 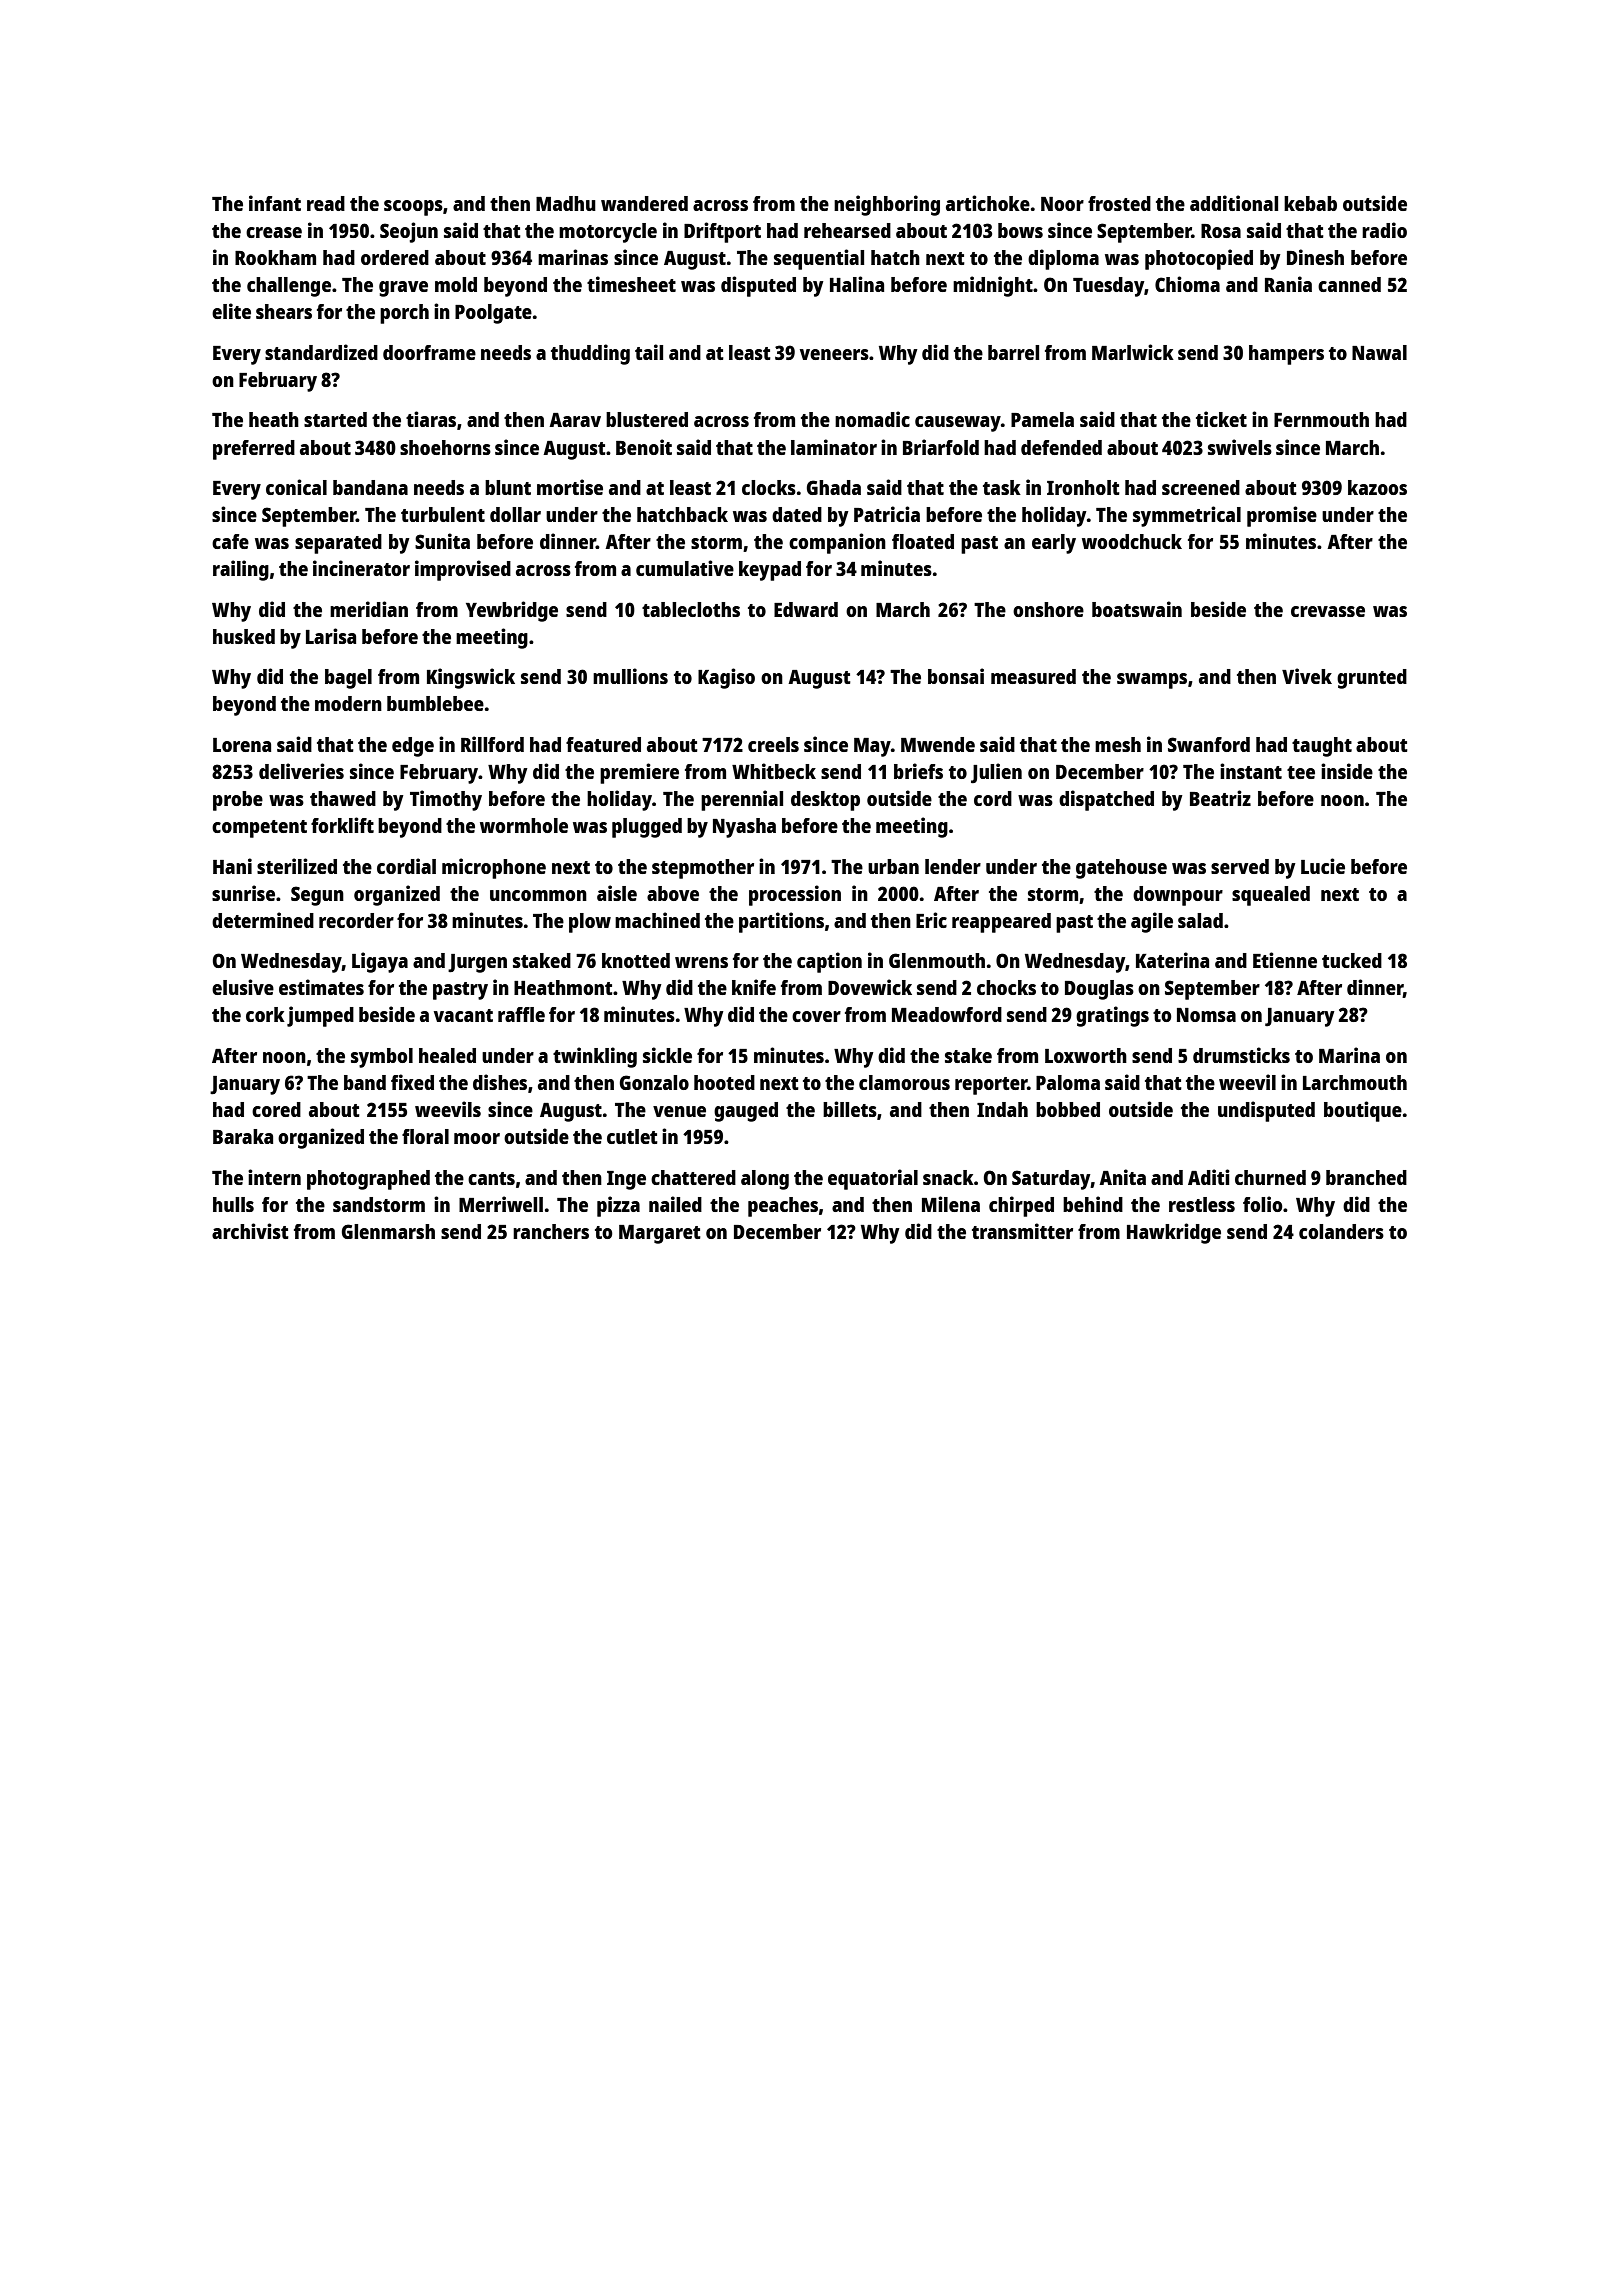 I want to click on Tuesday, so click(x=1109, y=287).
